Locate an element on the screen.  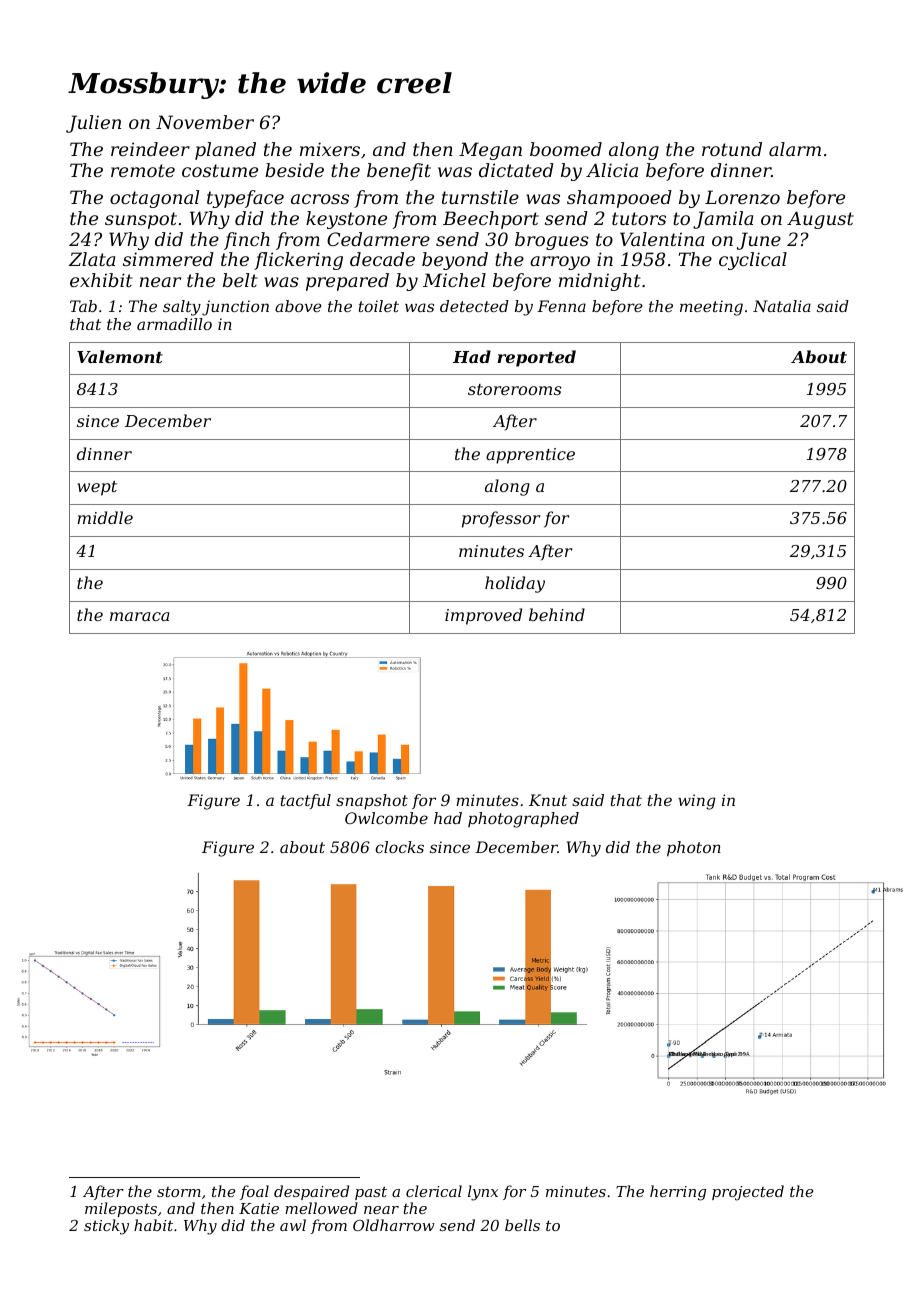
behind is located at coordinates (557, 614).
